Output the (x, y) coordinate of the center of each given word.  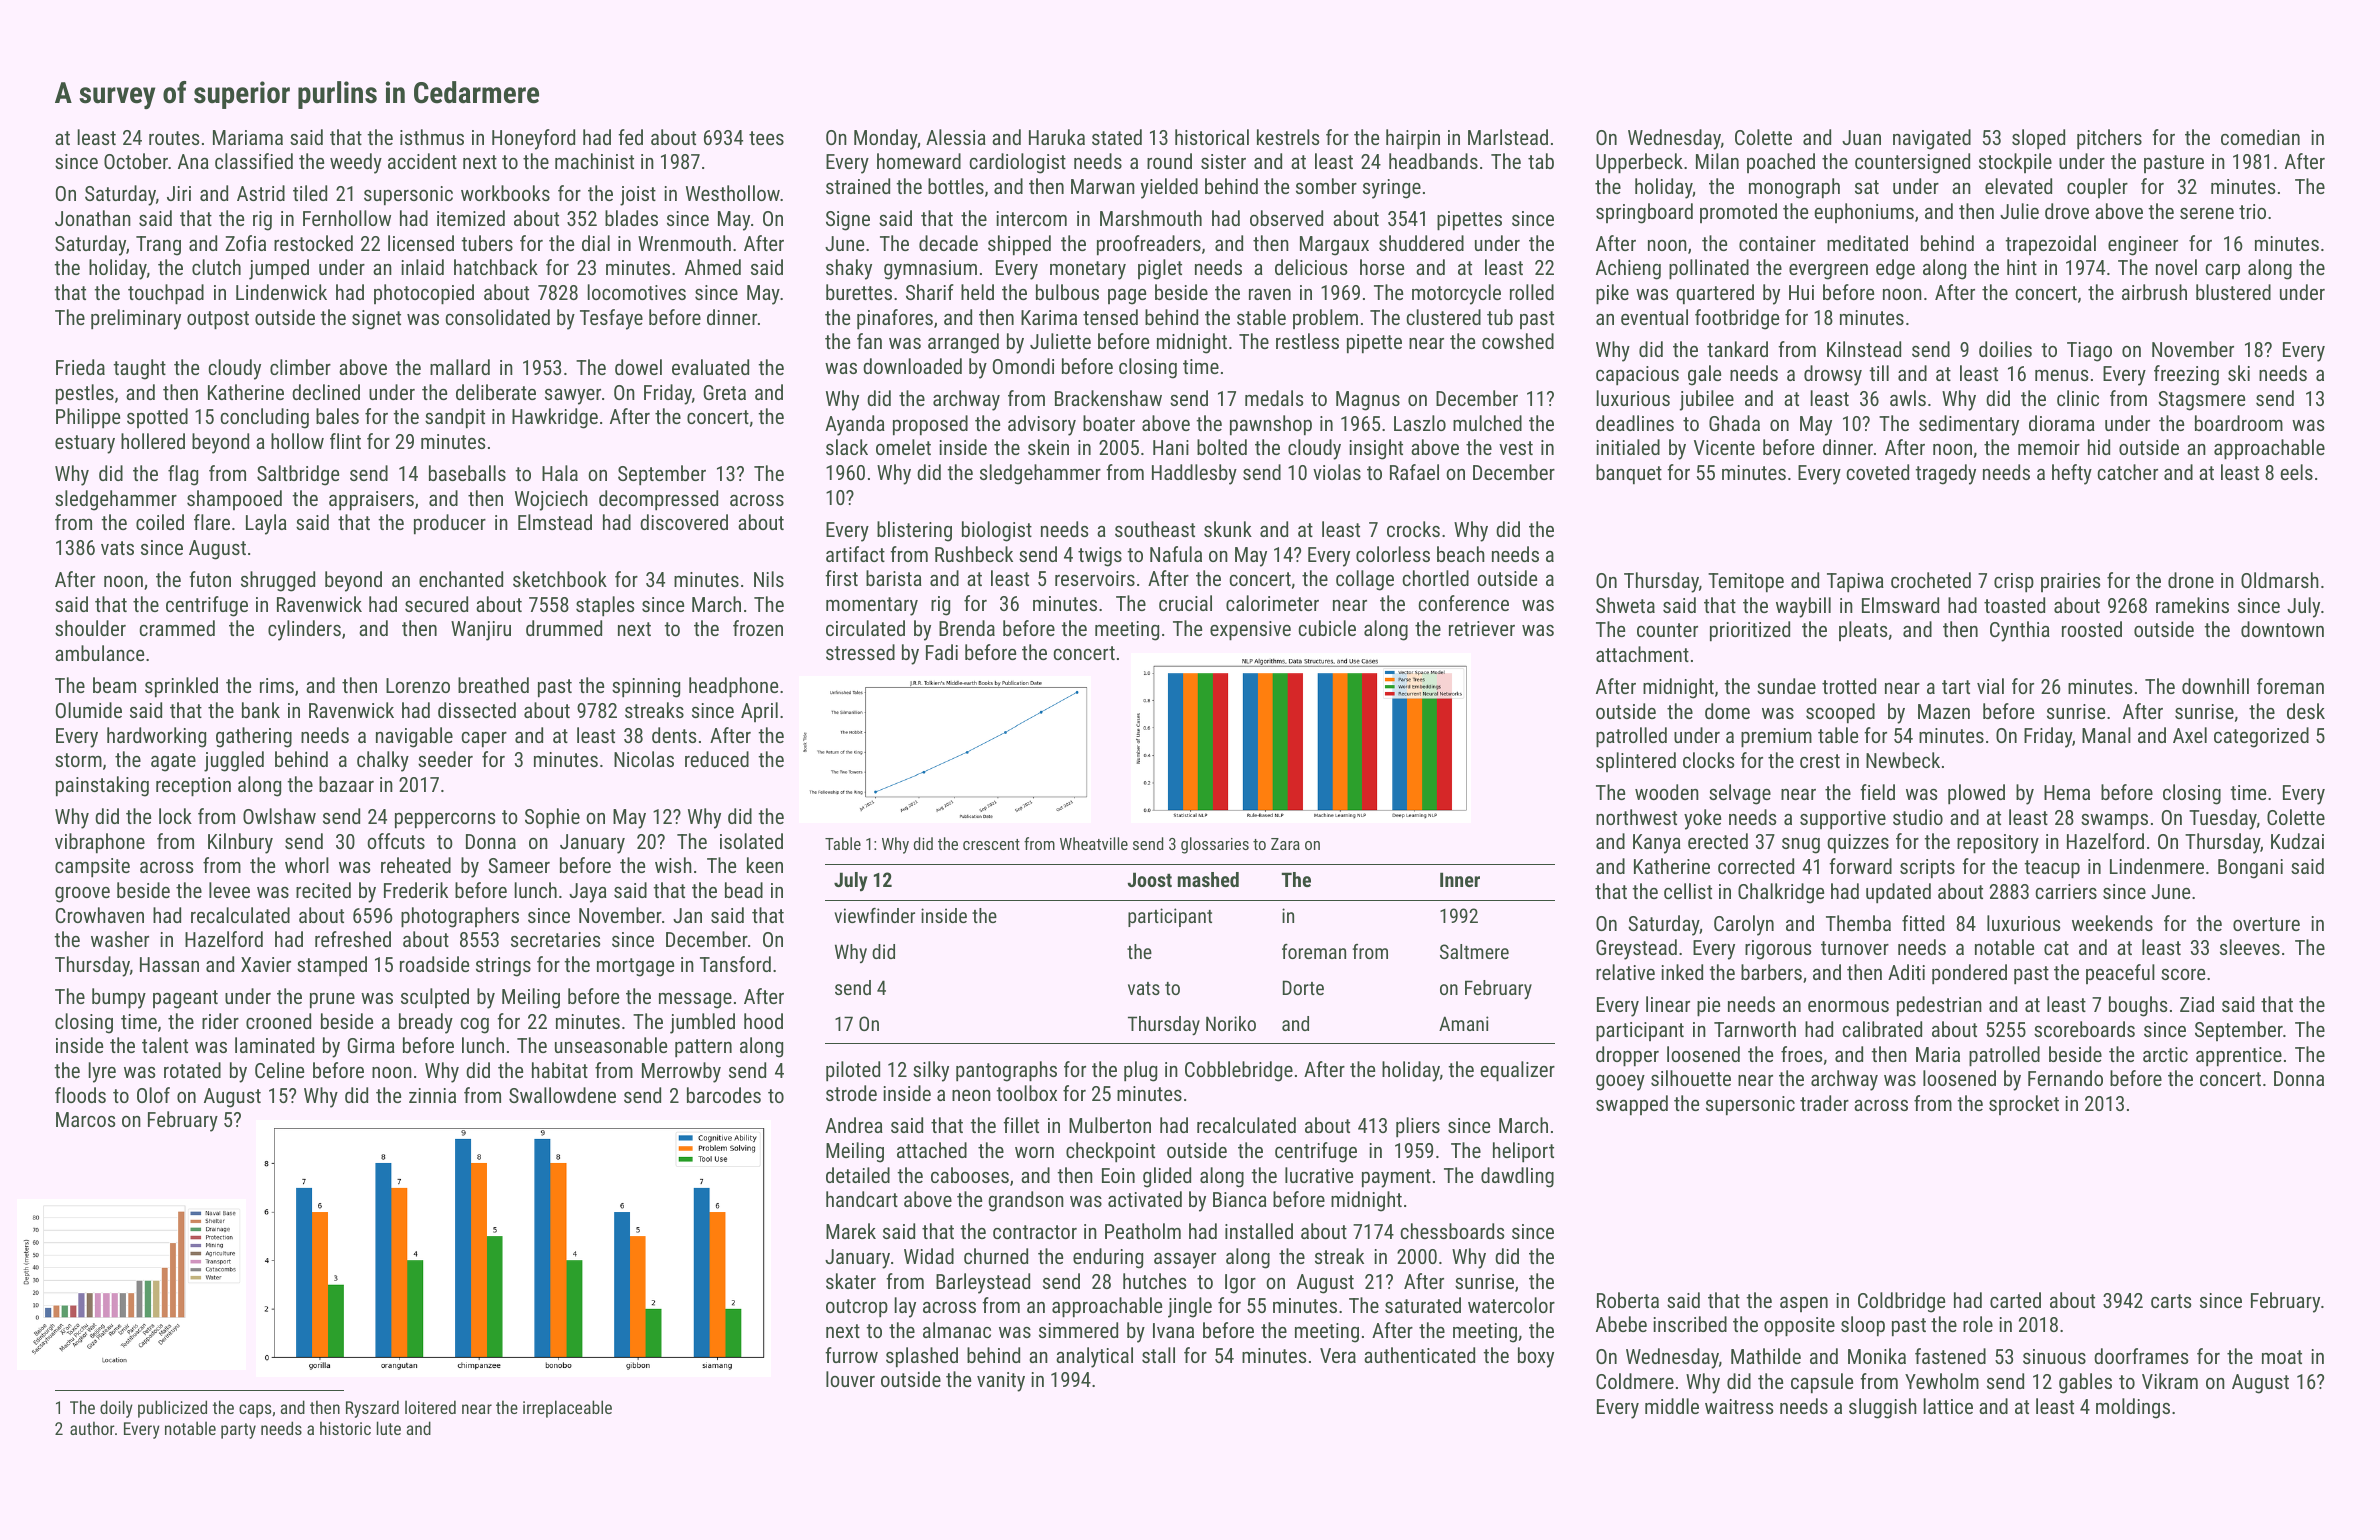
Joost (1149, 879)
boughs (2138, 1006)
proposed (930, 425)
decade (948, 243)
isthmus (432, 137)
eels (2297, 472)
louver (850, 1379)
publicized (172, 1409)
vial (1990, 686)
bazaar (346, 784)
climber (300, 367)
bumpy (119, 998)
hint (2022, 267)
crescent (991, 844)
